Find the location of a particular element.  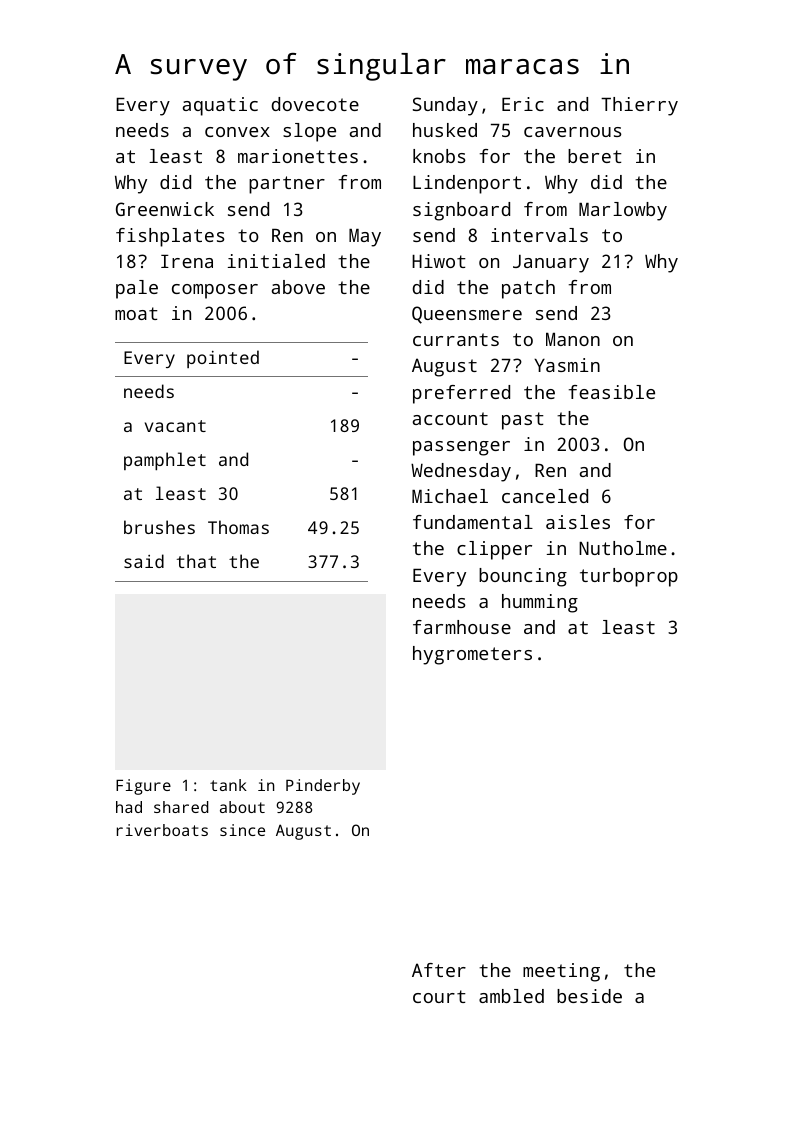

passenger is located at coordinates (461, 448).
